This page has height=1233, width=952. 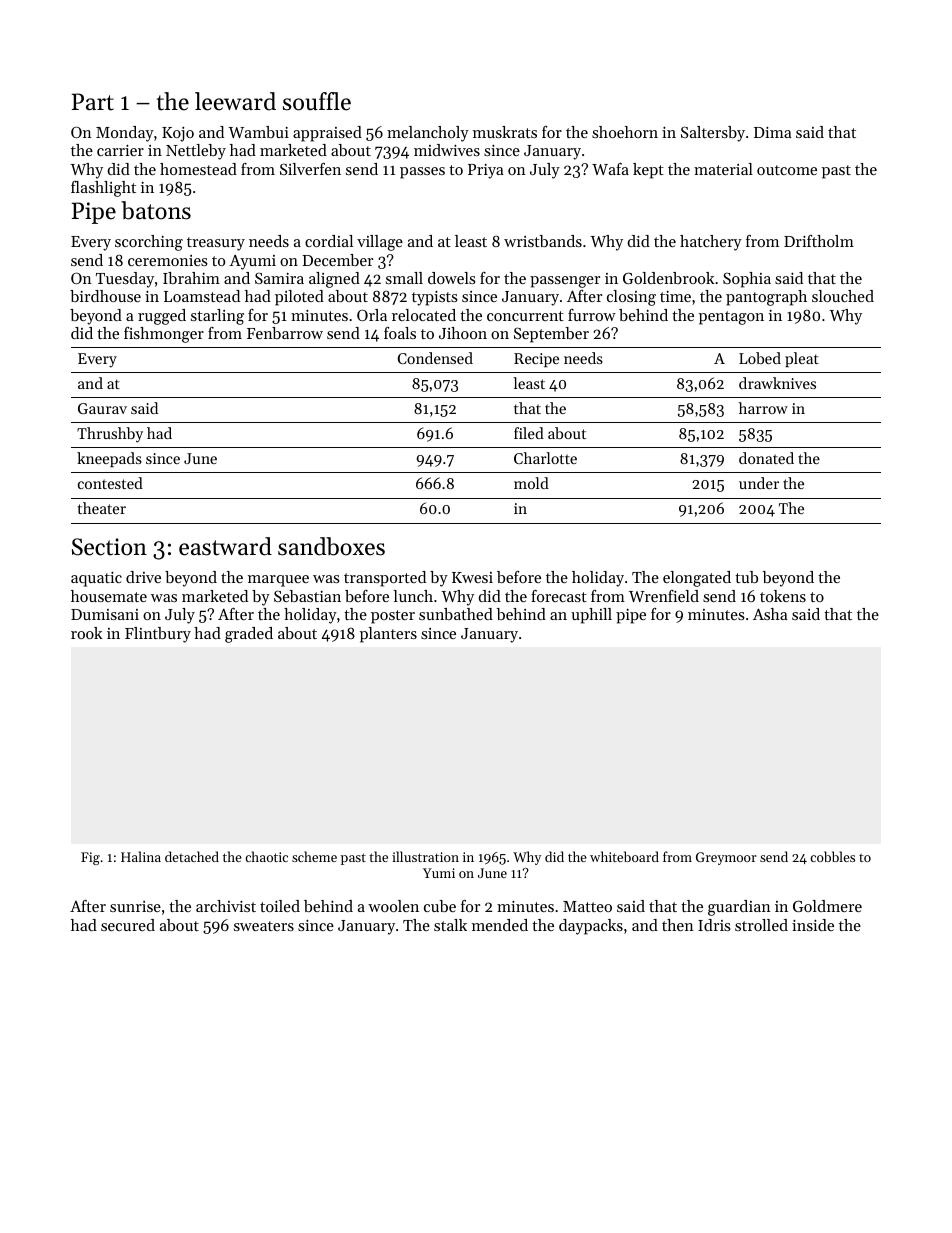 I want to click on Kwesi, so click(x=472, y=577).
